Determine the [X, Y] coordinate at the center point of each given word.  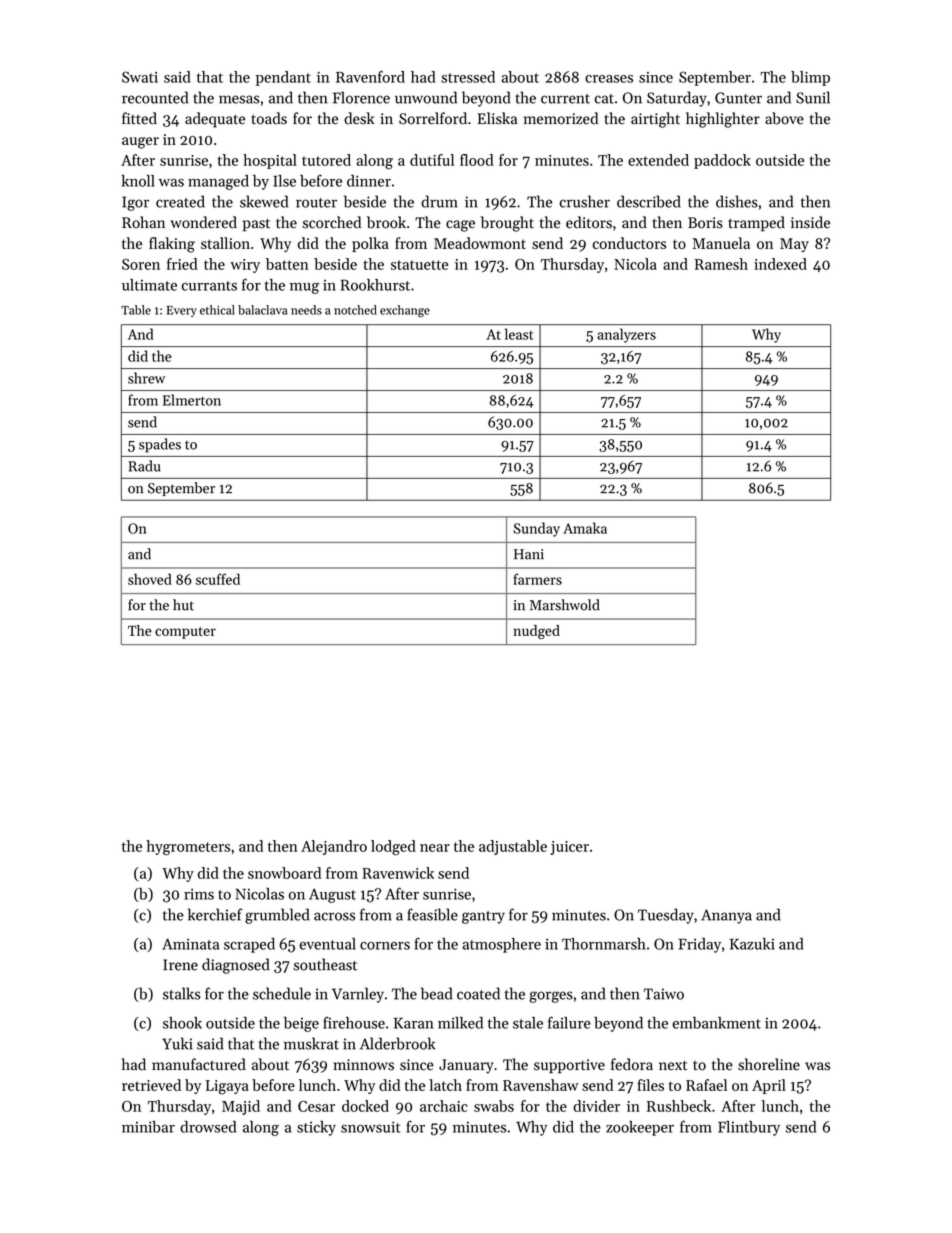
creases [609, 79]
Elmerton [192, 400]
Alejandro [334, 847]
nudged [536, 632]
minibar [148, 1127]
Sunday [536, 529]
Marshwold [565, 605]
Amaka [585, 528]
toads [269, 118]
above [784, 118]
